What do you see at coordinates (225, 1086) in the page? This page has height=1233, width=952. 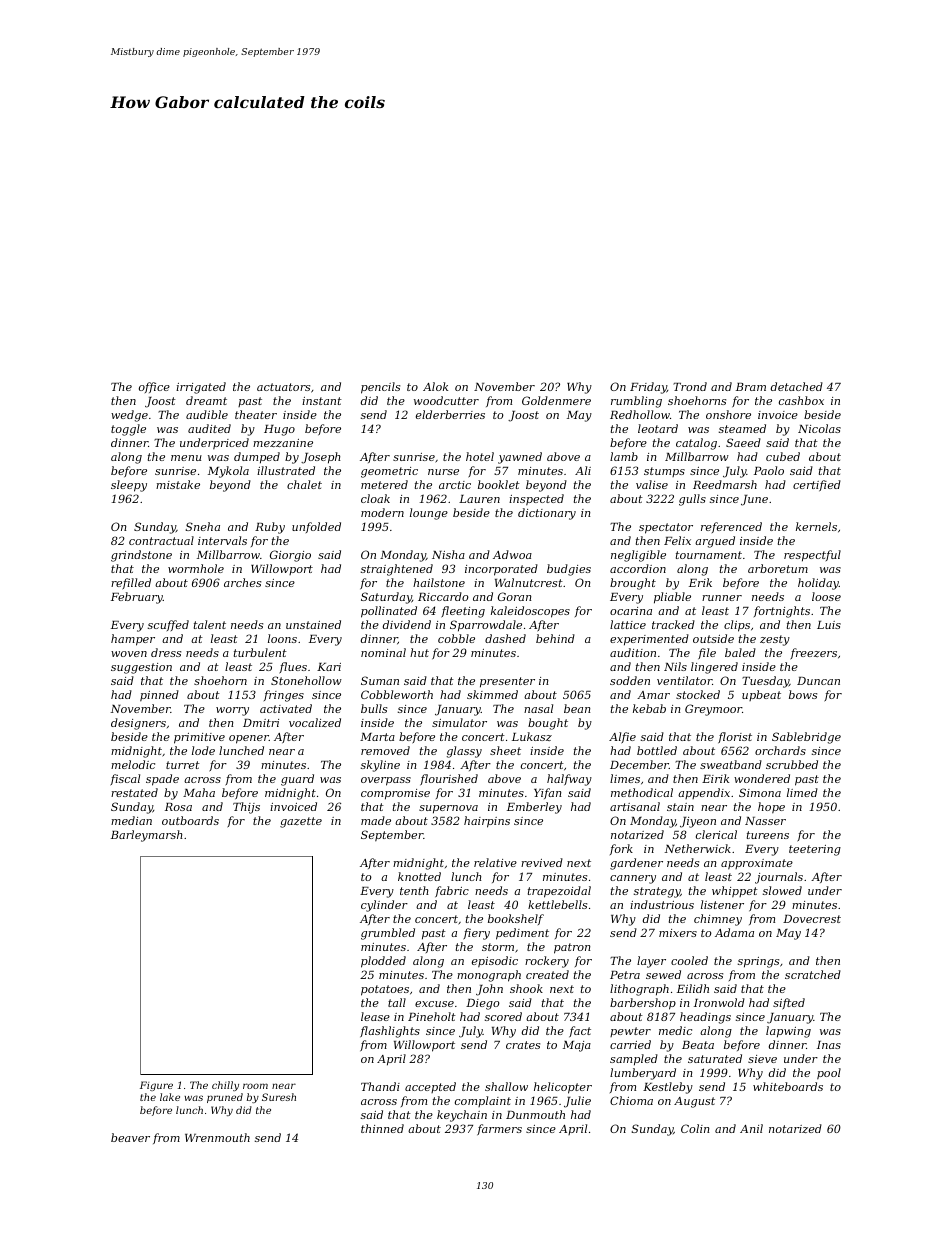 I see `chilly` at bounding box center [225, 1086].
